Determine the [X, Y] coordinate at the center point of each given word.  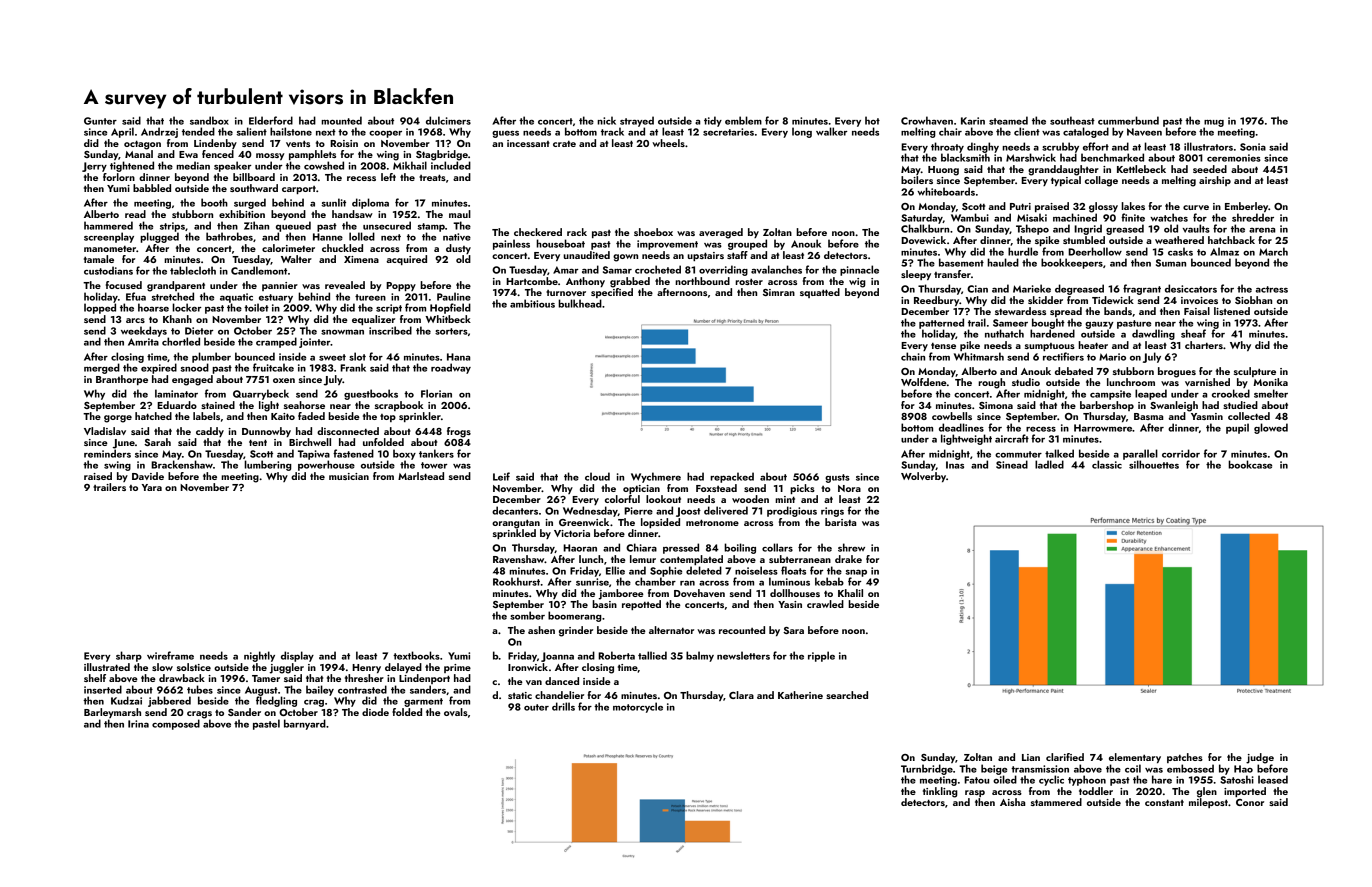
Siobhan [1253, 300]
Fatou [976, 780]
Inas [955, 465]
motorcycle [638, 707]
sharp [129, 656]
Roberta [616, 655]
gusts [837, 478]
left [388, 177]
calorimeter [288, 248]
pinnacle [859, 270]
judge [1260, 758]
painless [511, 244]
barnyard [305, 724]
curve [1196, 207]
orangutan [516, 524]
